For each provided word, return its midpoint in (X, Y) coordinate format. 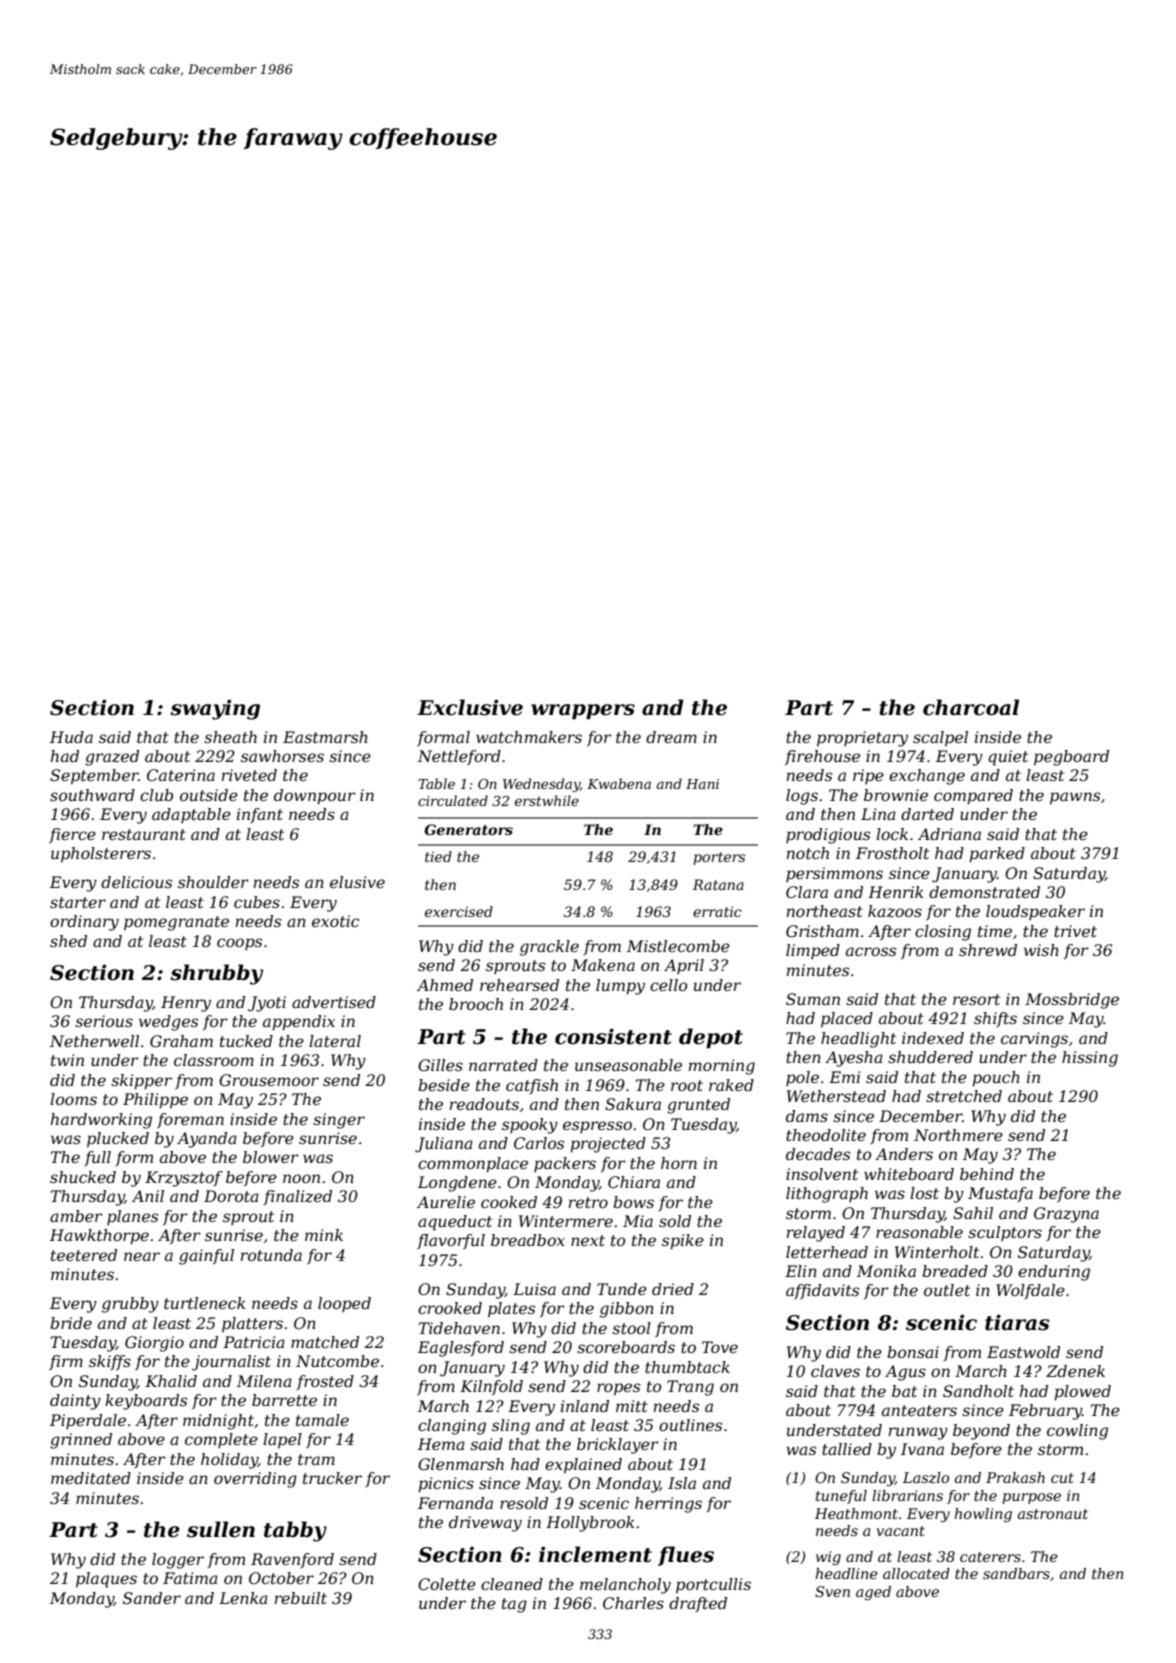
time (995, 931)
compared (973, 797)
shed (68, 941)
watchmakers (529, 737)
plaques (106, 1580)
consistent (613, 1036)
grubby (130, 1305)
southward (92, 795)
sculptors (1005, 1233)
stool (631, 1328)
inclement (595, 1554)
